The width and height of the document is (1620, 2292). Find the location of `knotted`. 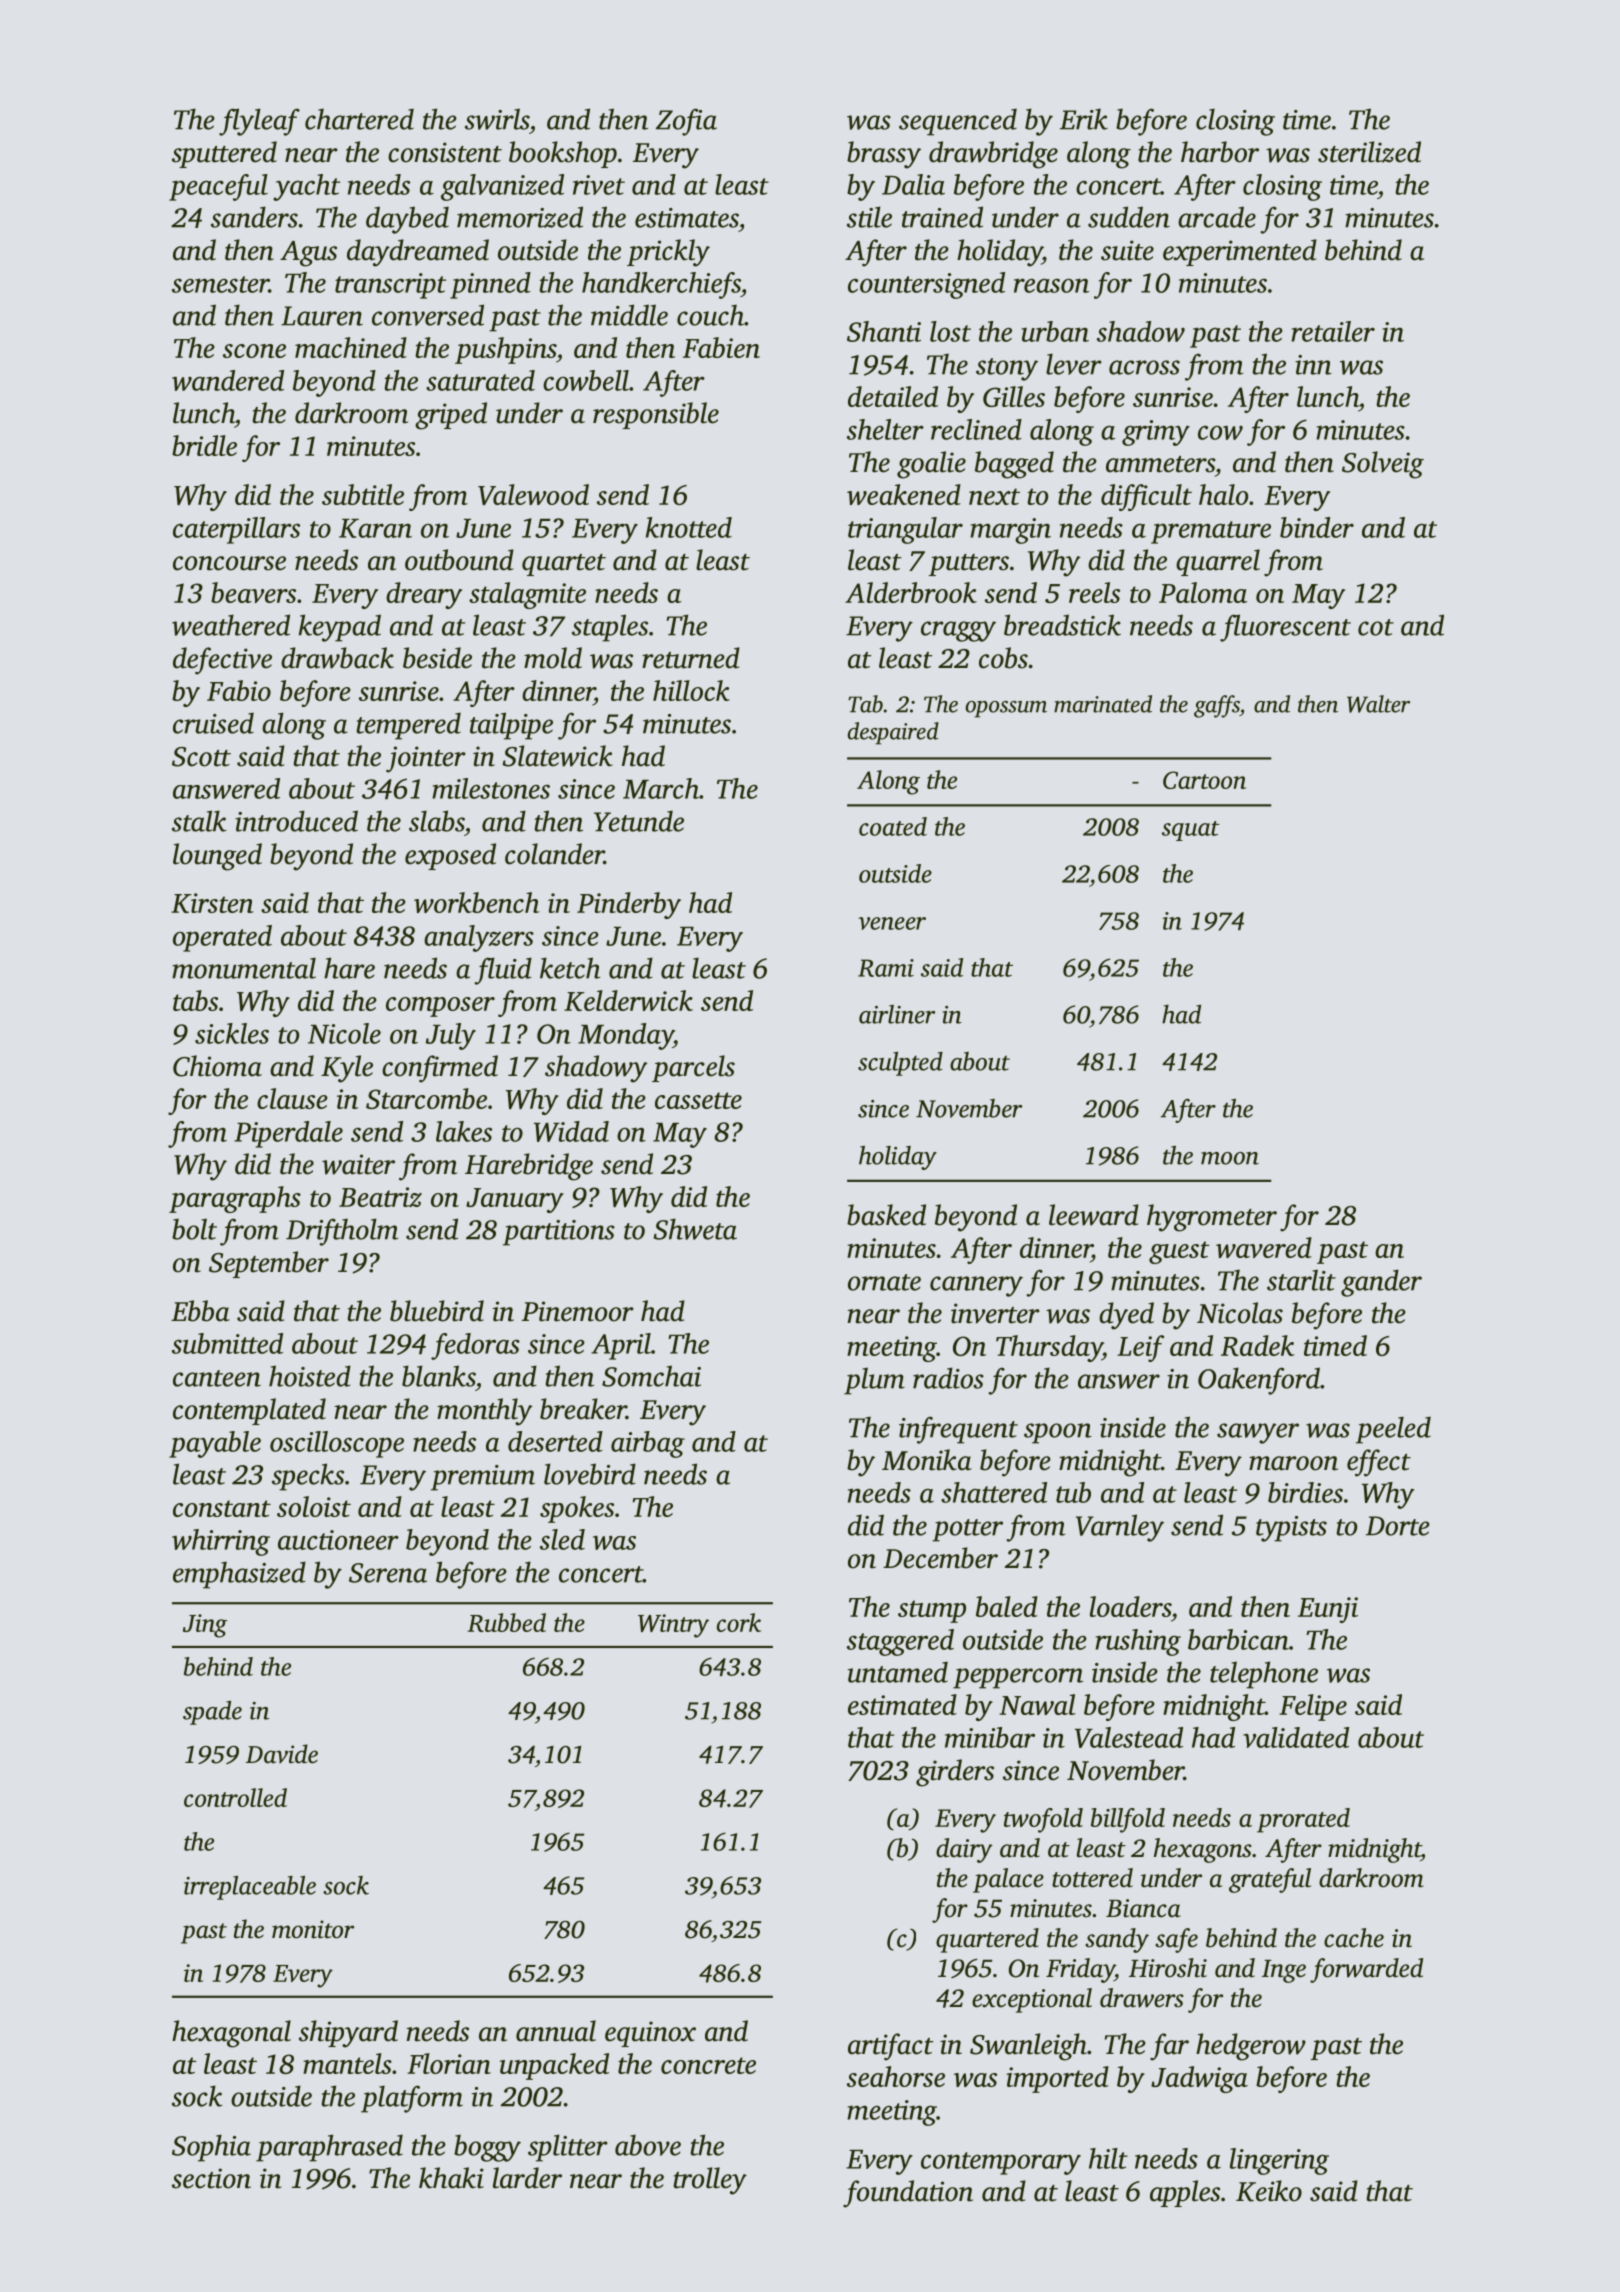

knotted is located at coordinates (689, 527).
